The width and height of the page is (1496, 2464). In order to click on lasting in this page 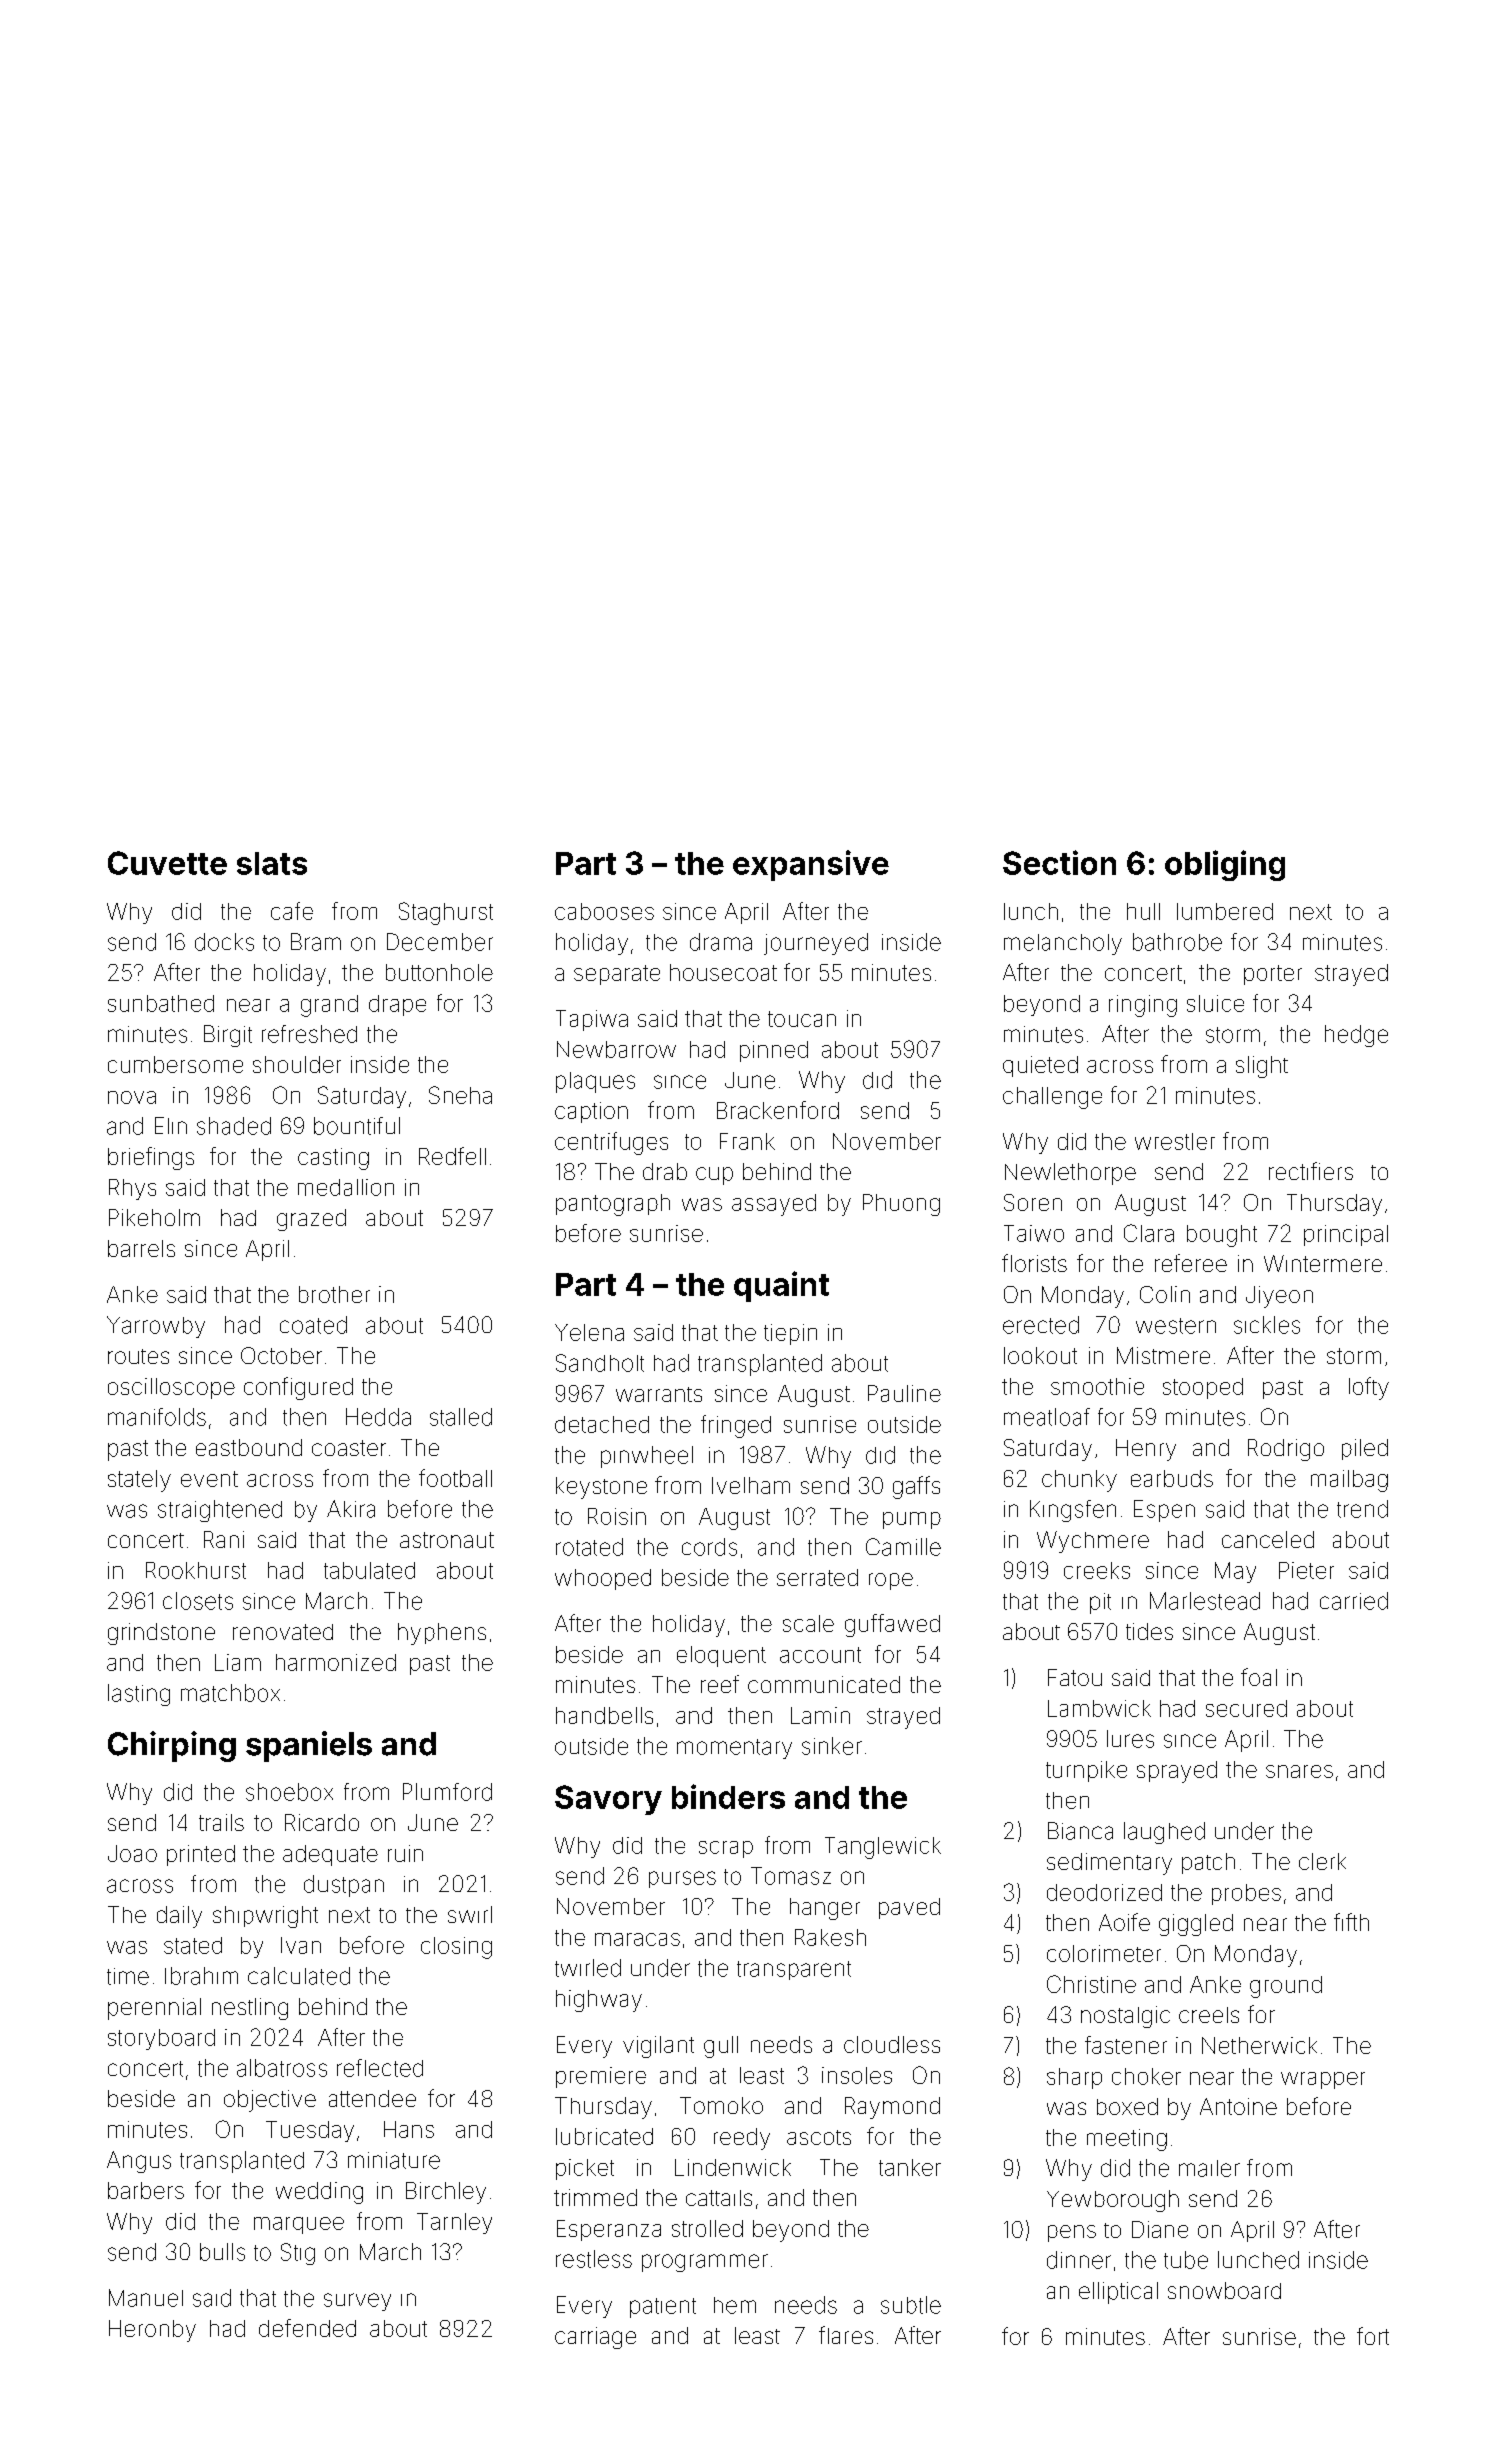, I will do `click(139, 1695)`.
